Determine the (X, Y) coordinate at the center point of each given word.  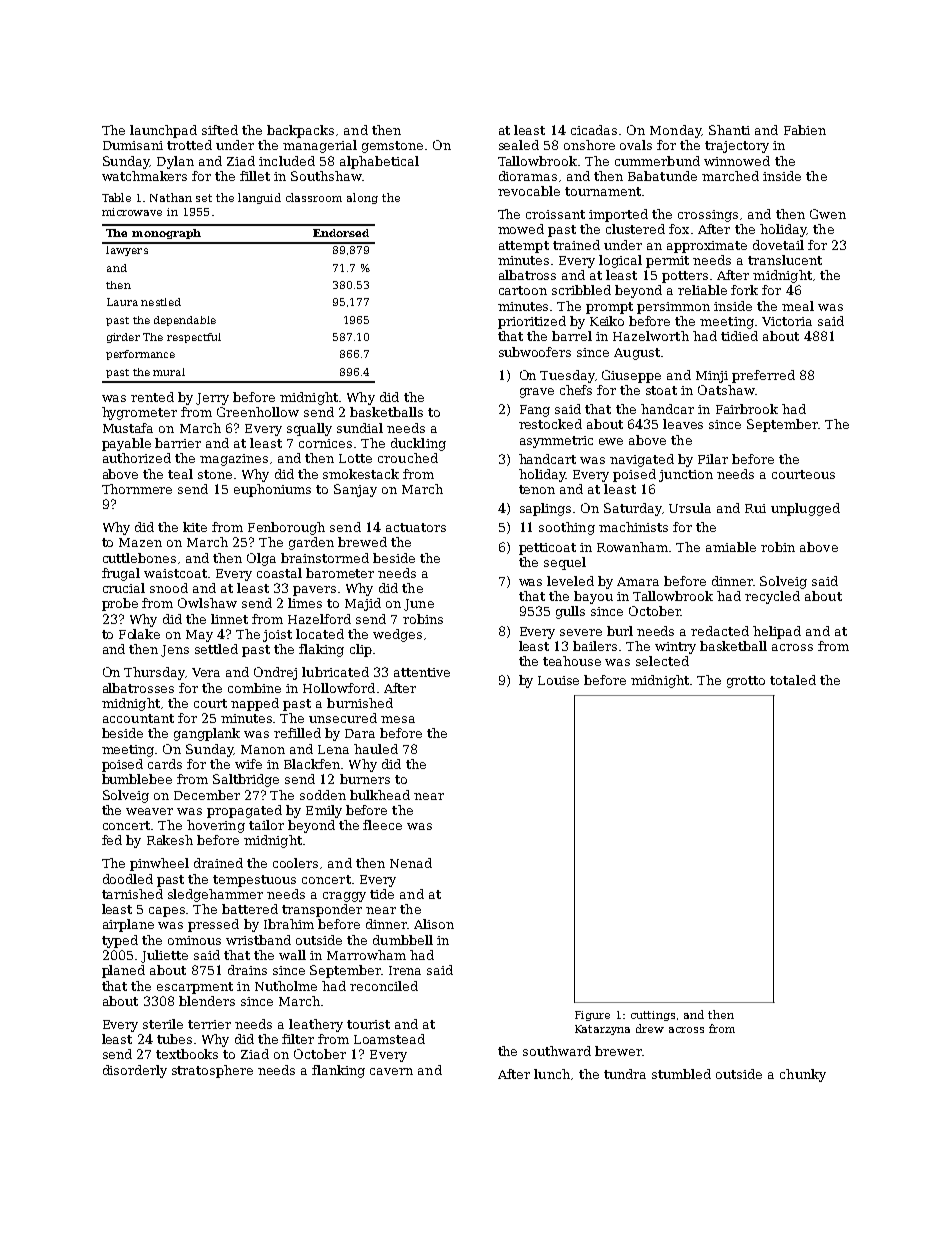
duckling (418, 444)
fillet (255, 176)
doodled (128, 879)
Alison (434, 924)
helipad (777, 632)
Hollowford (339, 688)
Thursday (154, 673)
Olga (261, 559)
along (362, 198)
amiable (731, 547)
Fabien (805, 130)
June (419, 605)
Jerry (212, 399)
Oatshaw (726, 390)
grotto (746, 682)
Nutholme (286, 986)
